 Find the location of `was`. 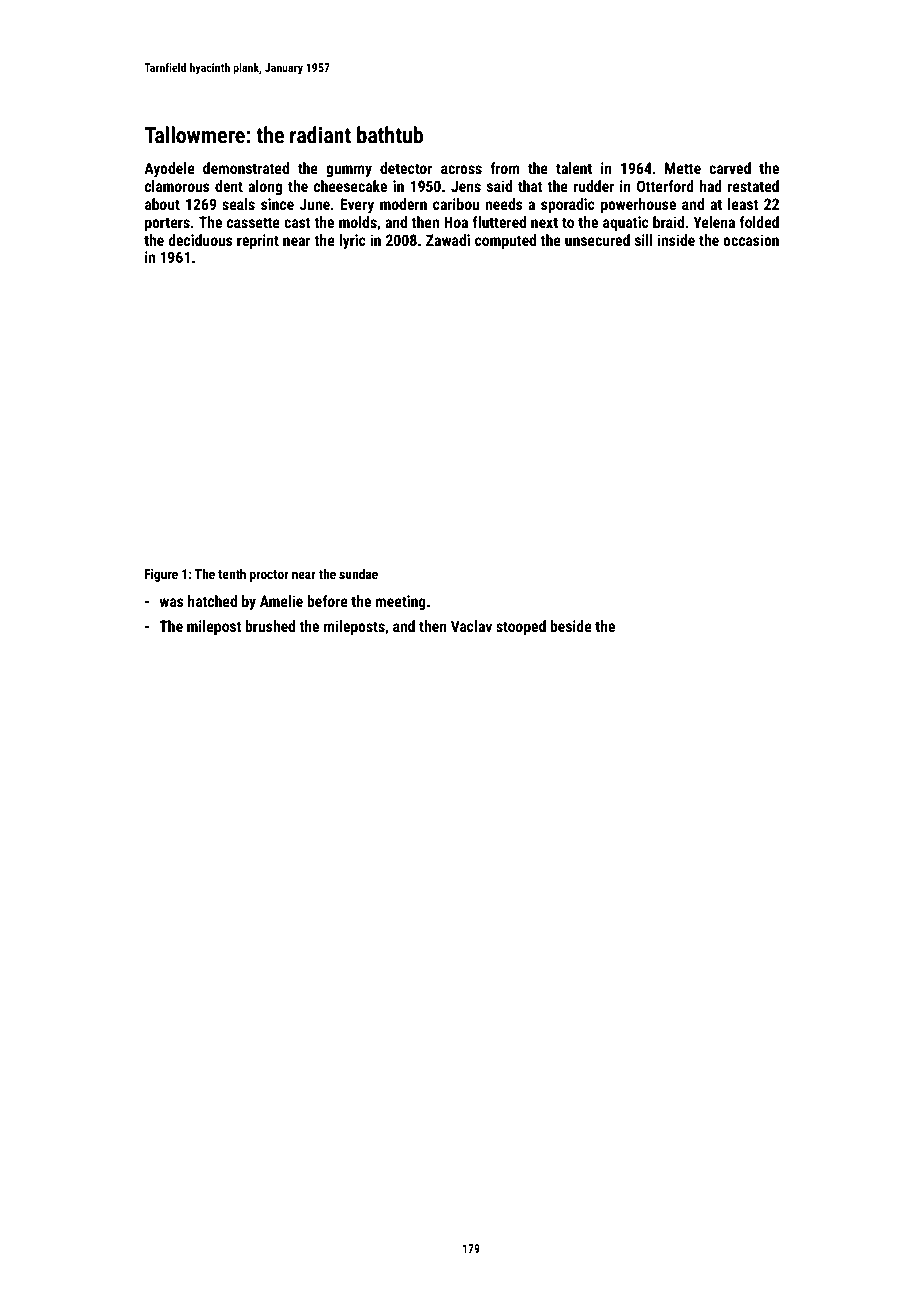

was is located at coordinates (171, 602).
